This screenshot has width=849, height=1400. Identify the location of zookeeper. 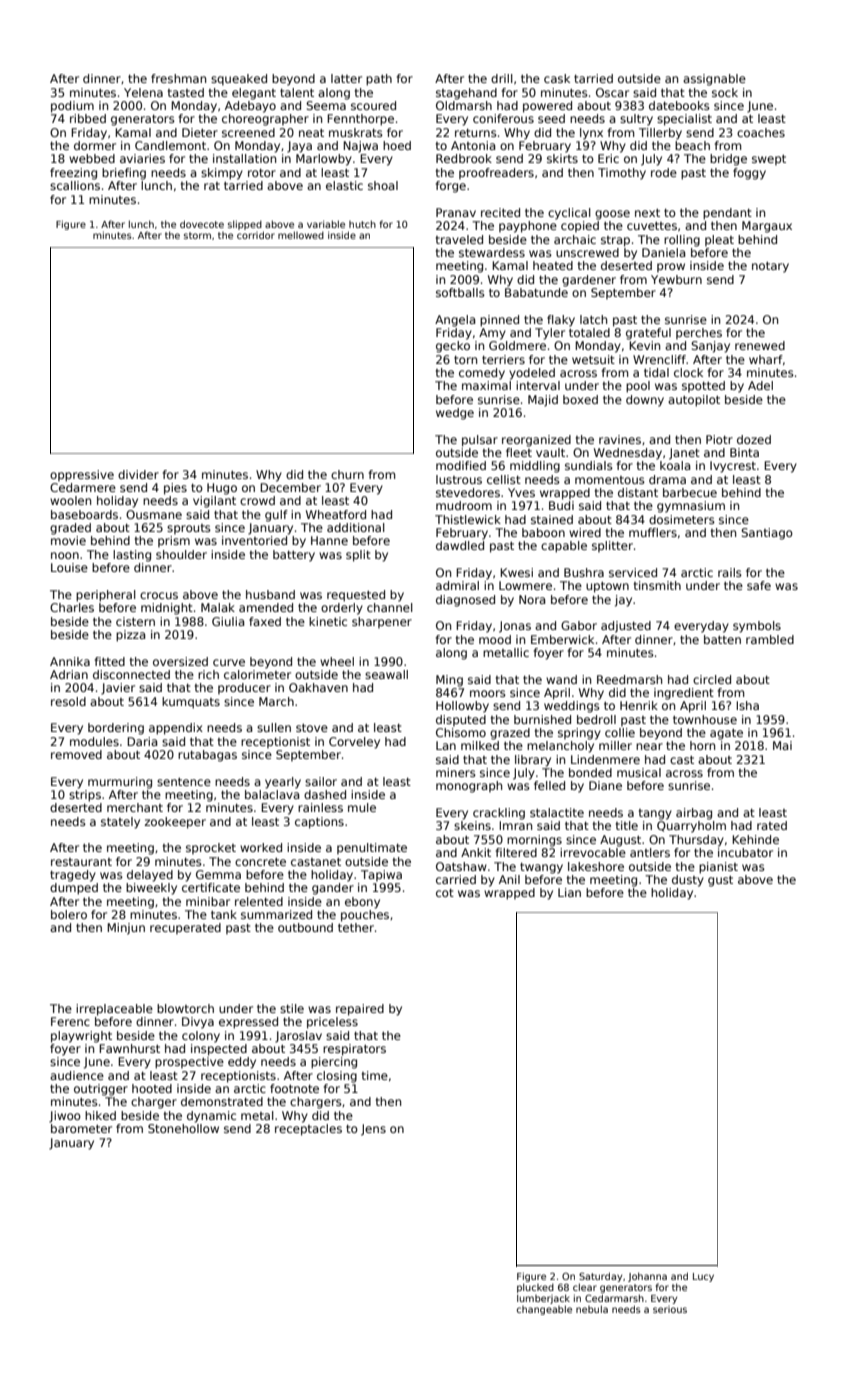
(175, 823).
